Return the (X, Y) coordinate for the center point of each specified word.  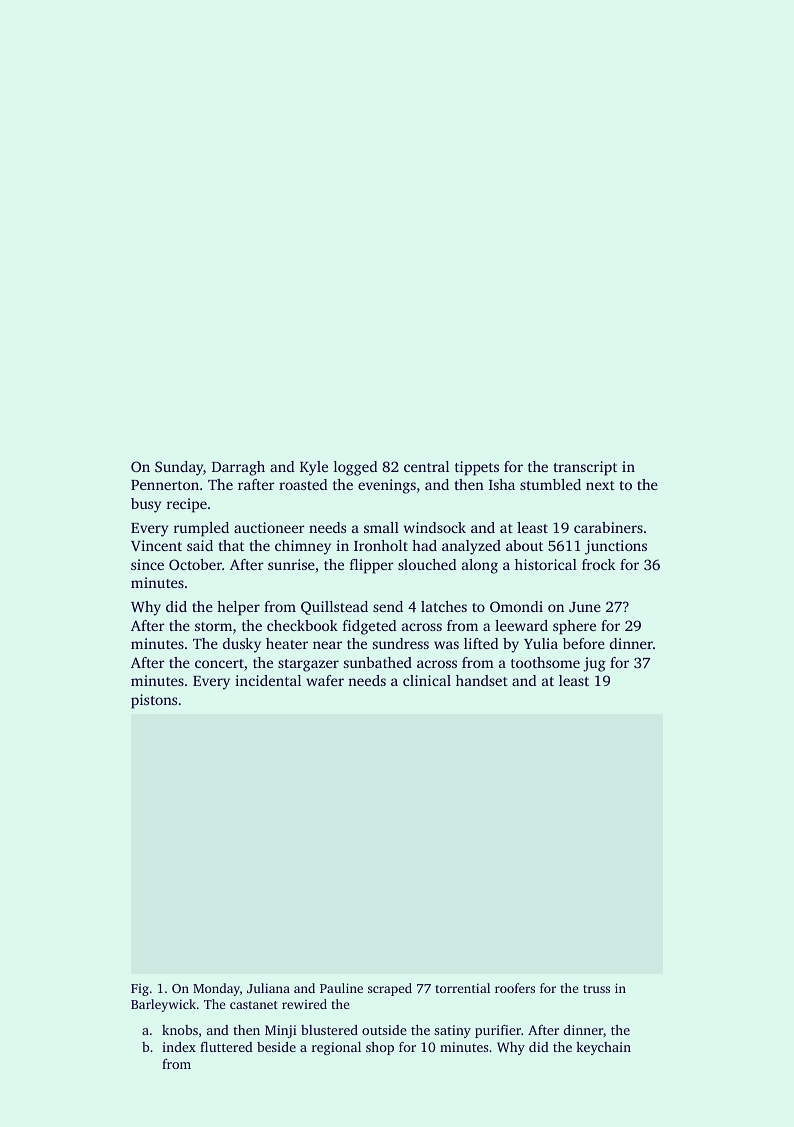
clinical (427, 680)
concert (219, 663)
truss (596, 989)
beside (276, 1047)
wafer (325, 680)
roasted (303, 484)
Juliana (268, 988)
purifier (498, 1031)
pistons (154, 701)
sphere (574, 627)
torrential (463, 988)
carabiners (608, 527)
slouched (427, 564)
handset (482, 680)
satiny (452, 1031)
